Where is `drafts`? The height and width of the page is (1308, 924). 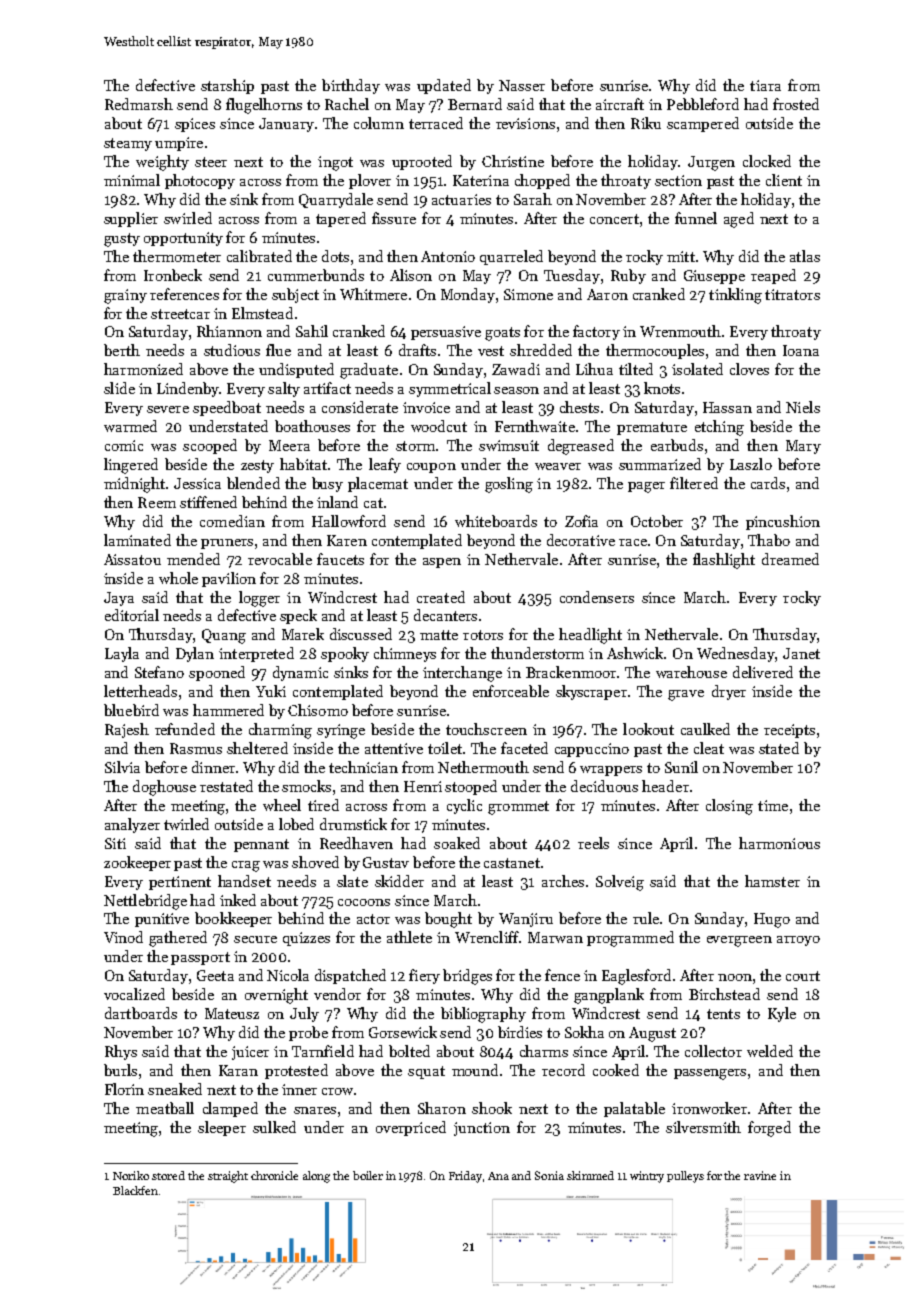 drafts is located at coordinates (417, 350).
